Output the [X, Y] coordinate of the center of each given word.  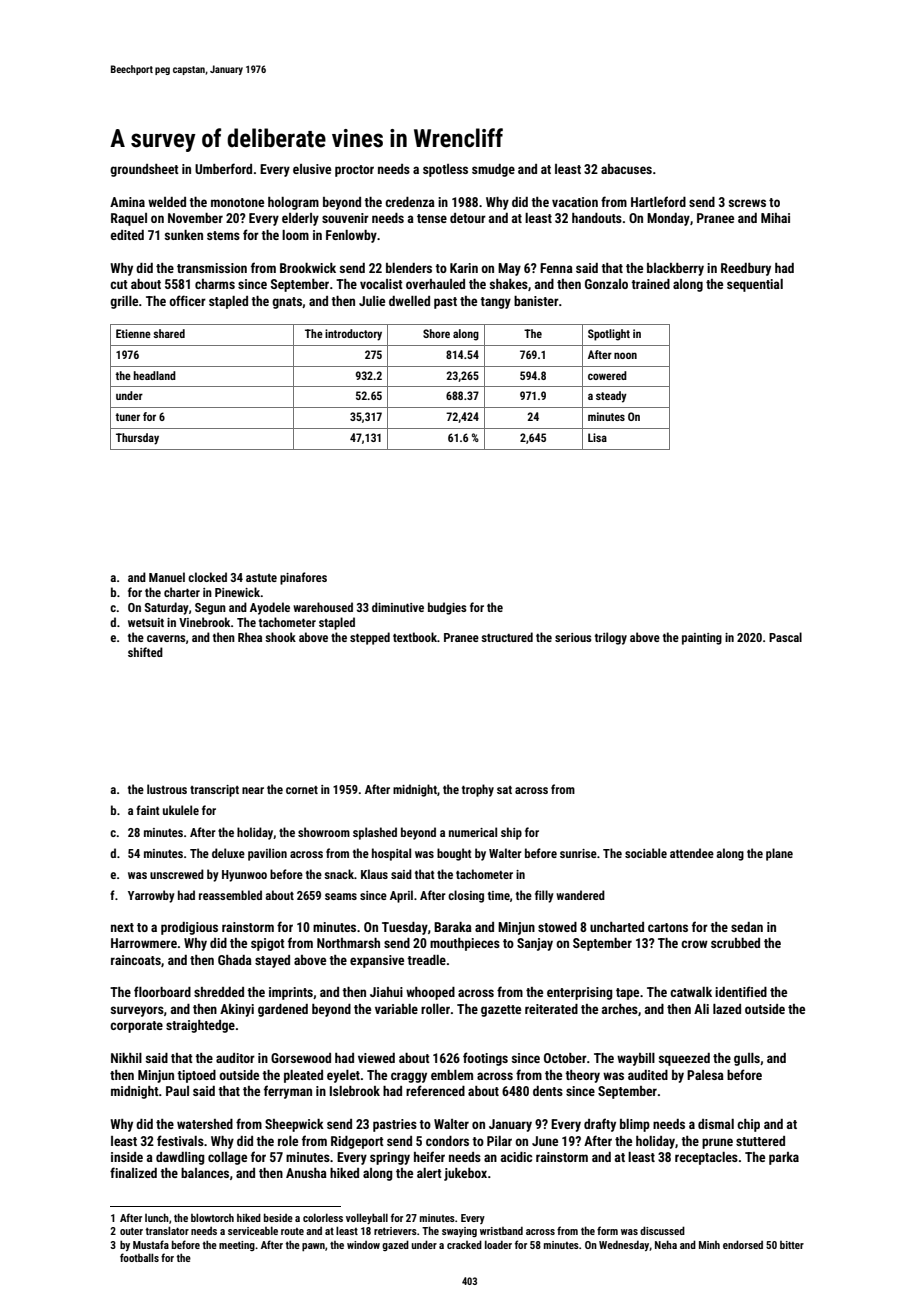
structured [507, 637]
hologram [293, 203]
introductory [353, 335]
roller [435, 1009]
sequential [755, 285]
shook [280, 637]
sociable [646, 853]
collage [227, 1158]
